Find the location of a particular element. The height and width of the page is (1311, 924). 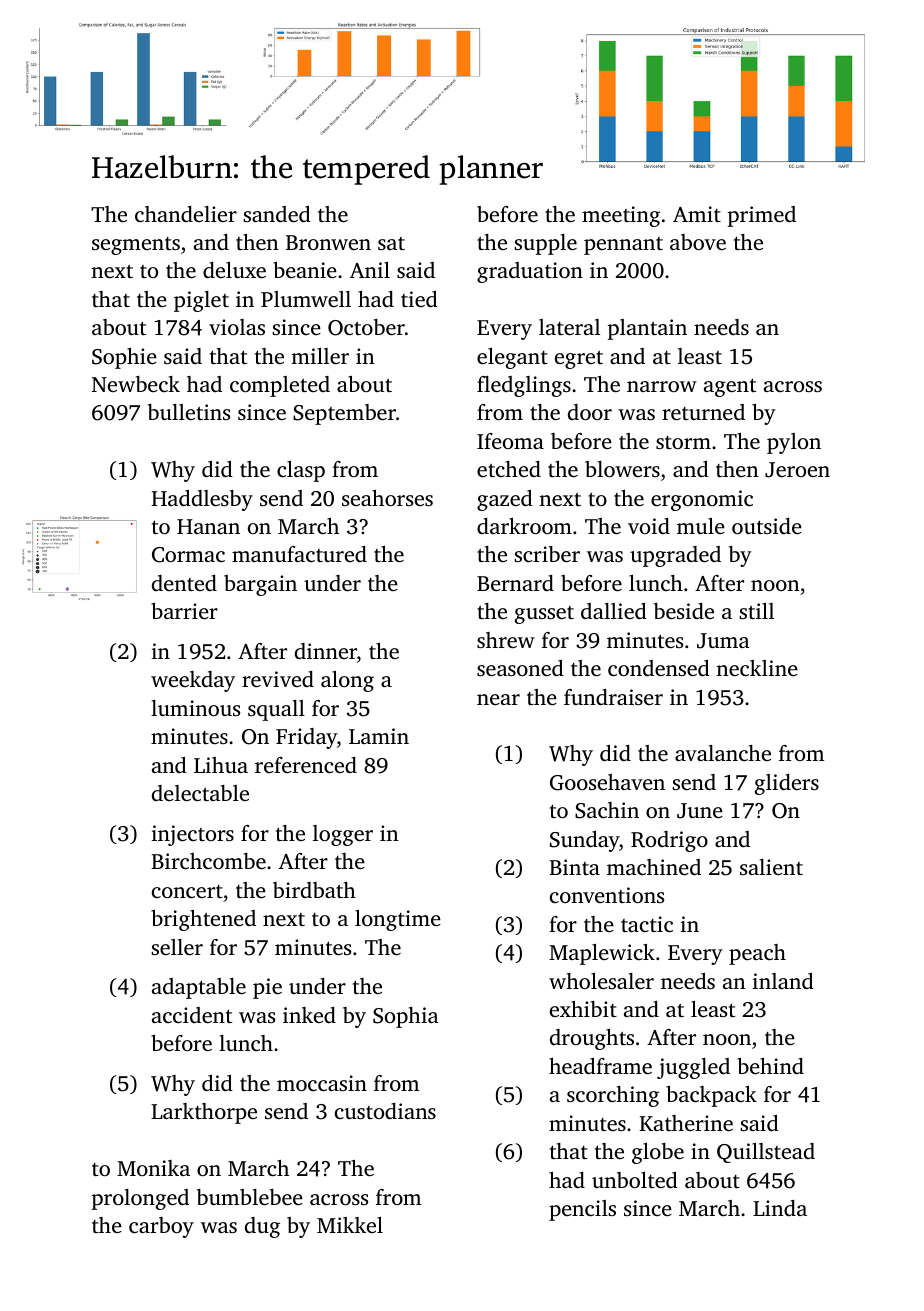

deluxe is located at coordinates (234, 270).
